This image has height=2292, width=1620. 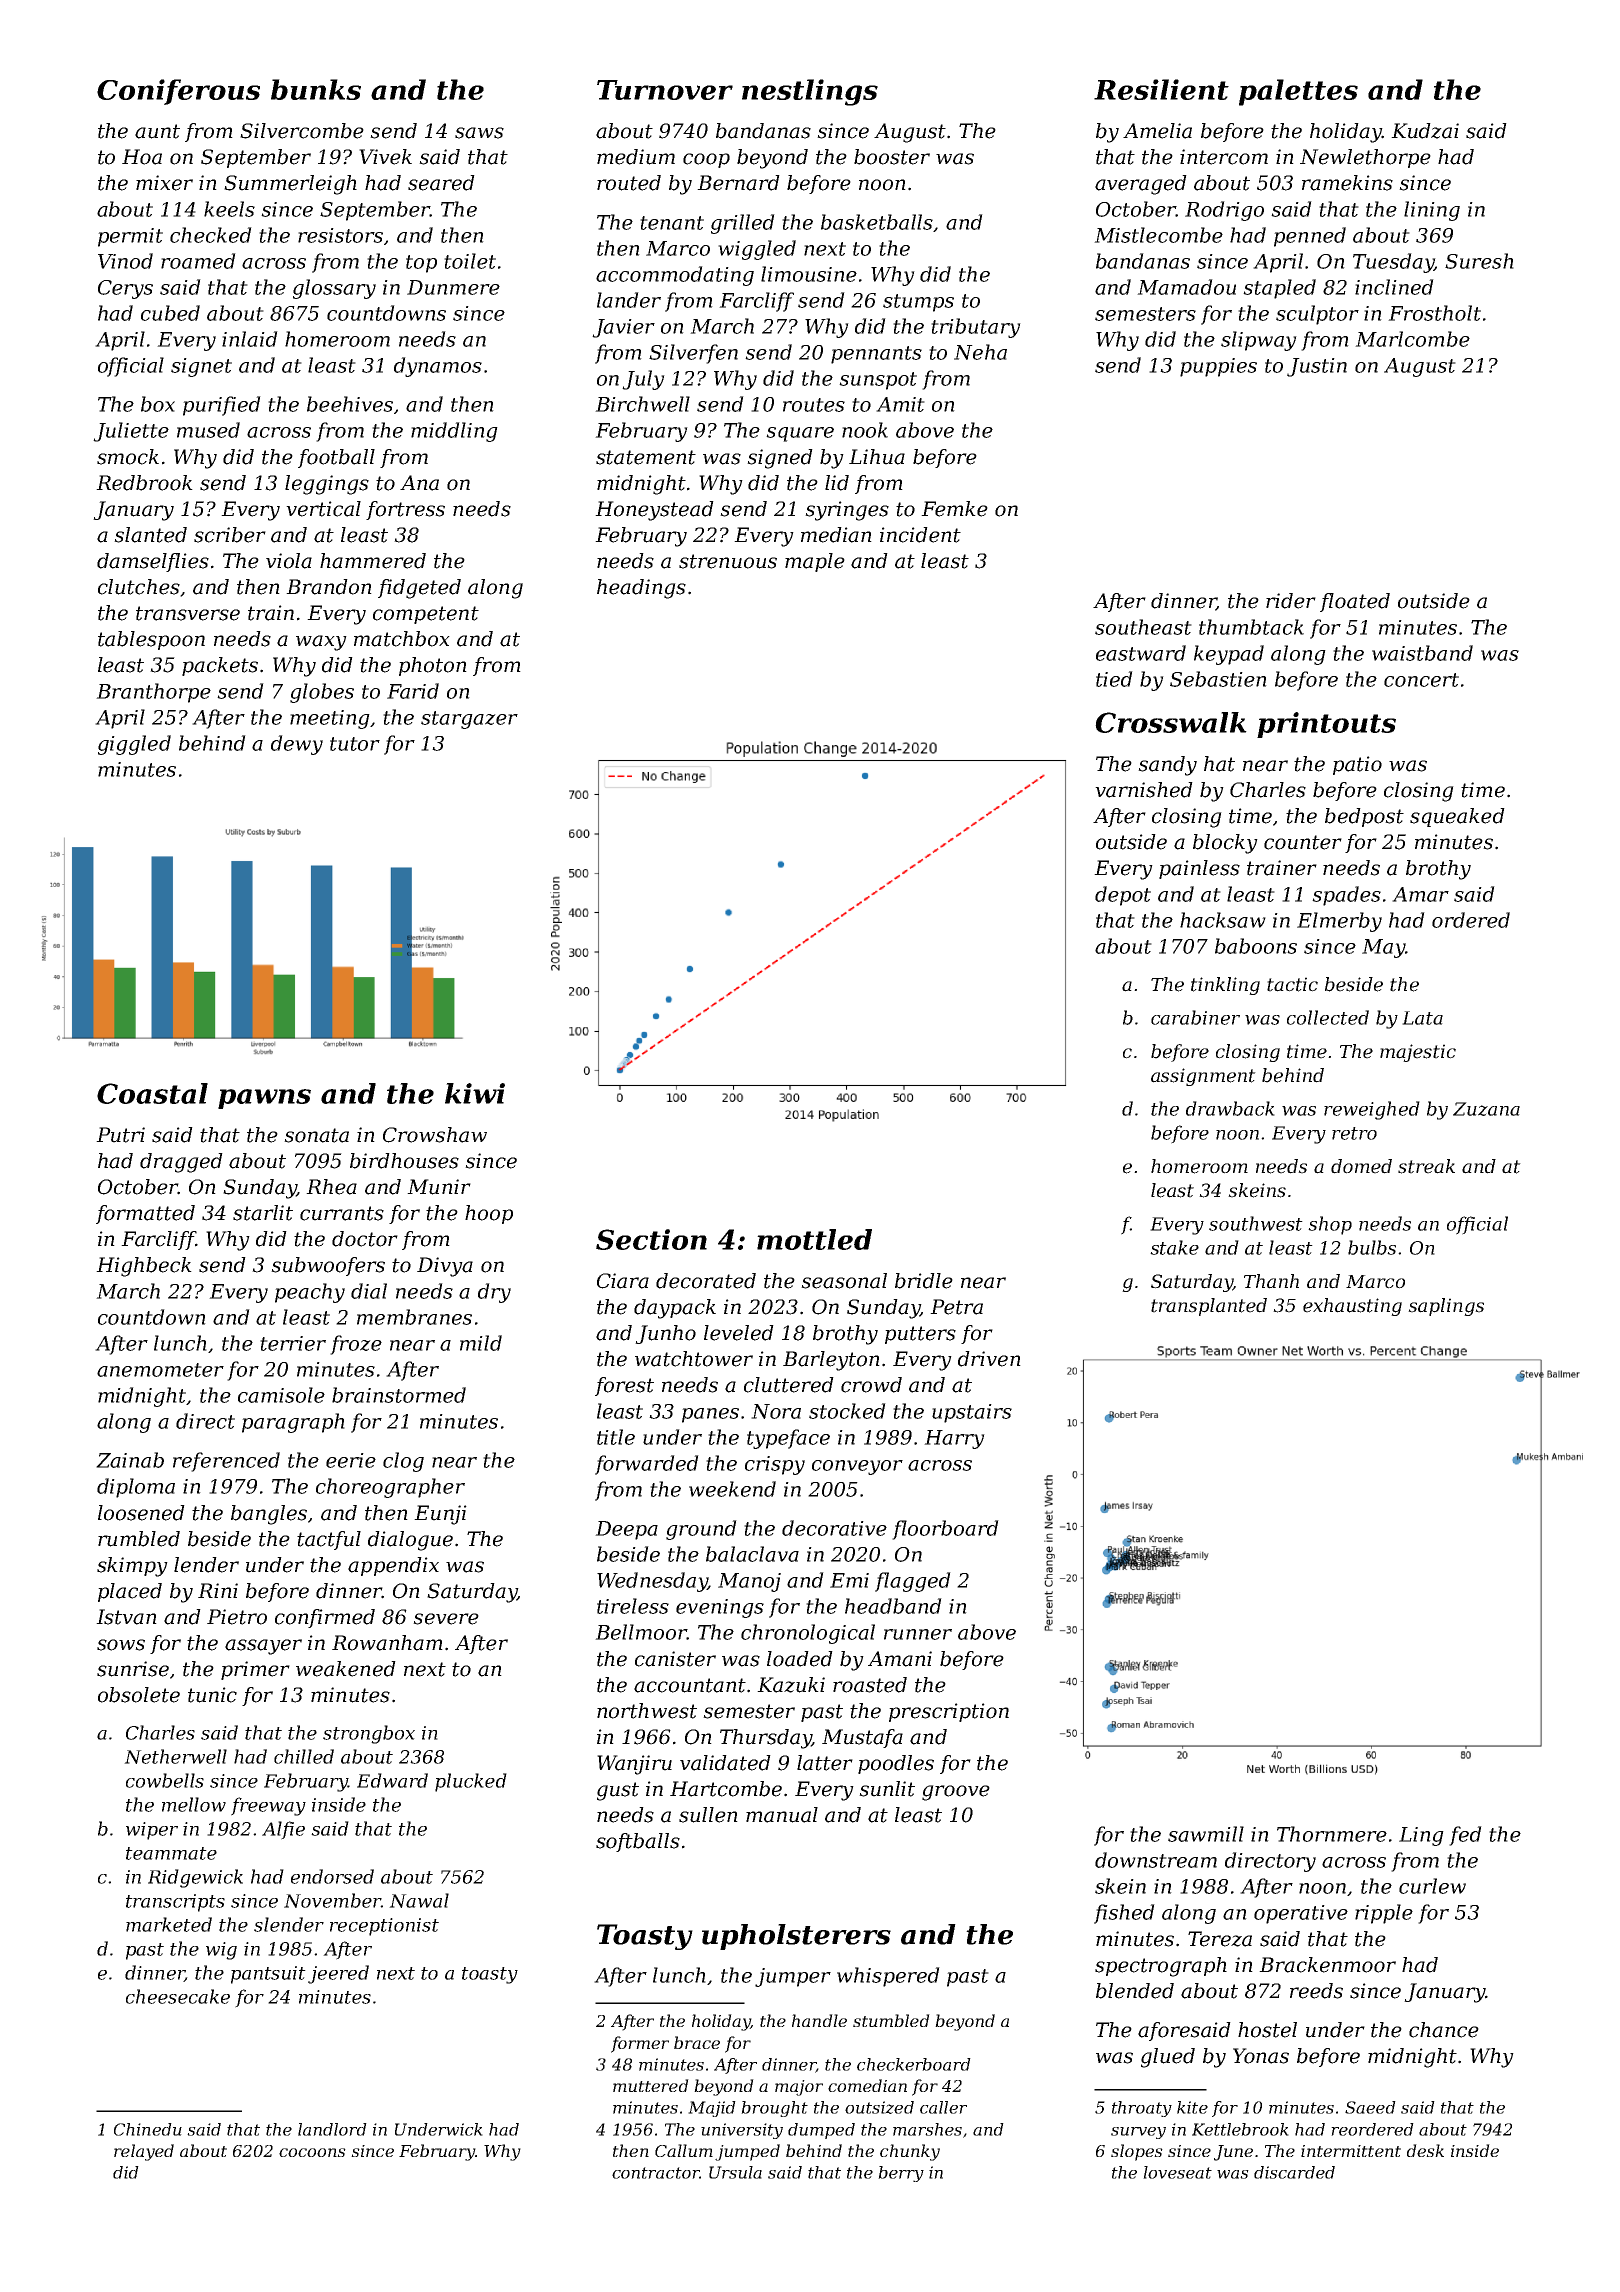 What do you see at coordinates (160, 1370) in the image?
I see `anemometer` at bounding box center [160, 1370].
